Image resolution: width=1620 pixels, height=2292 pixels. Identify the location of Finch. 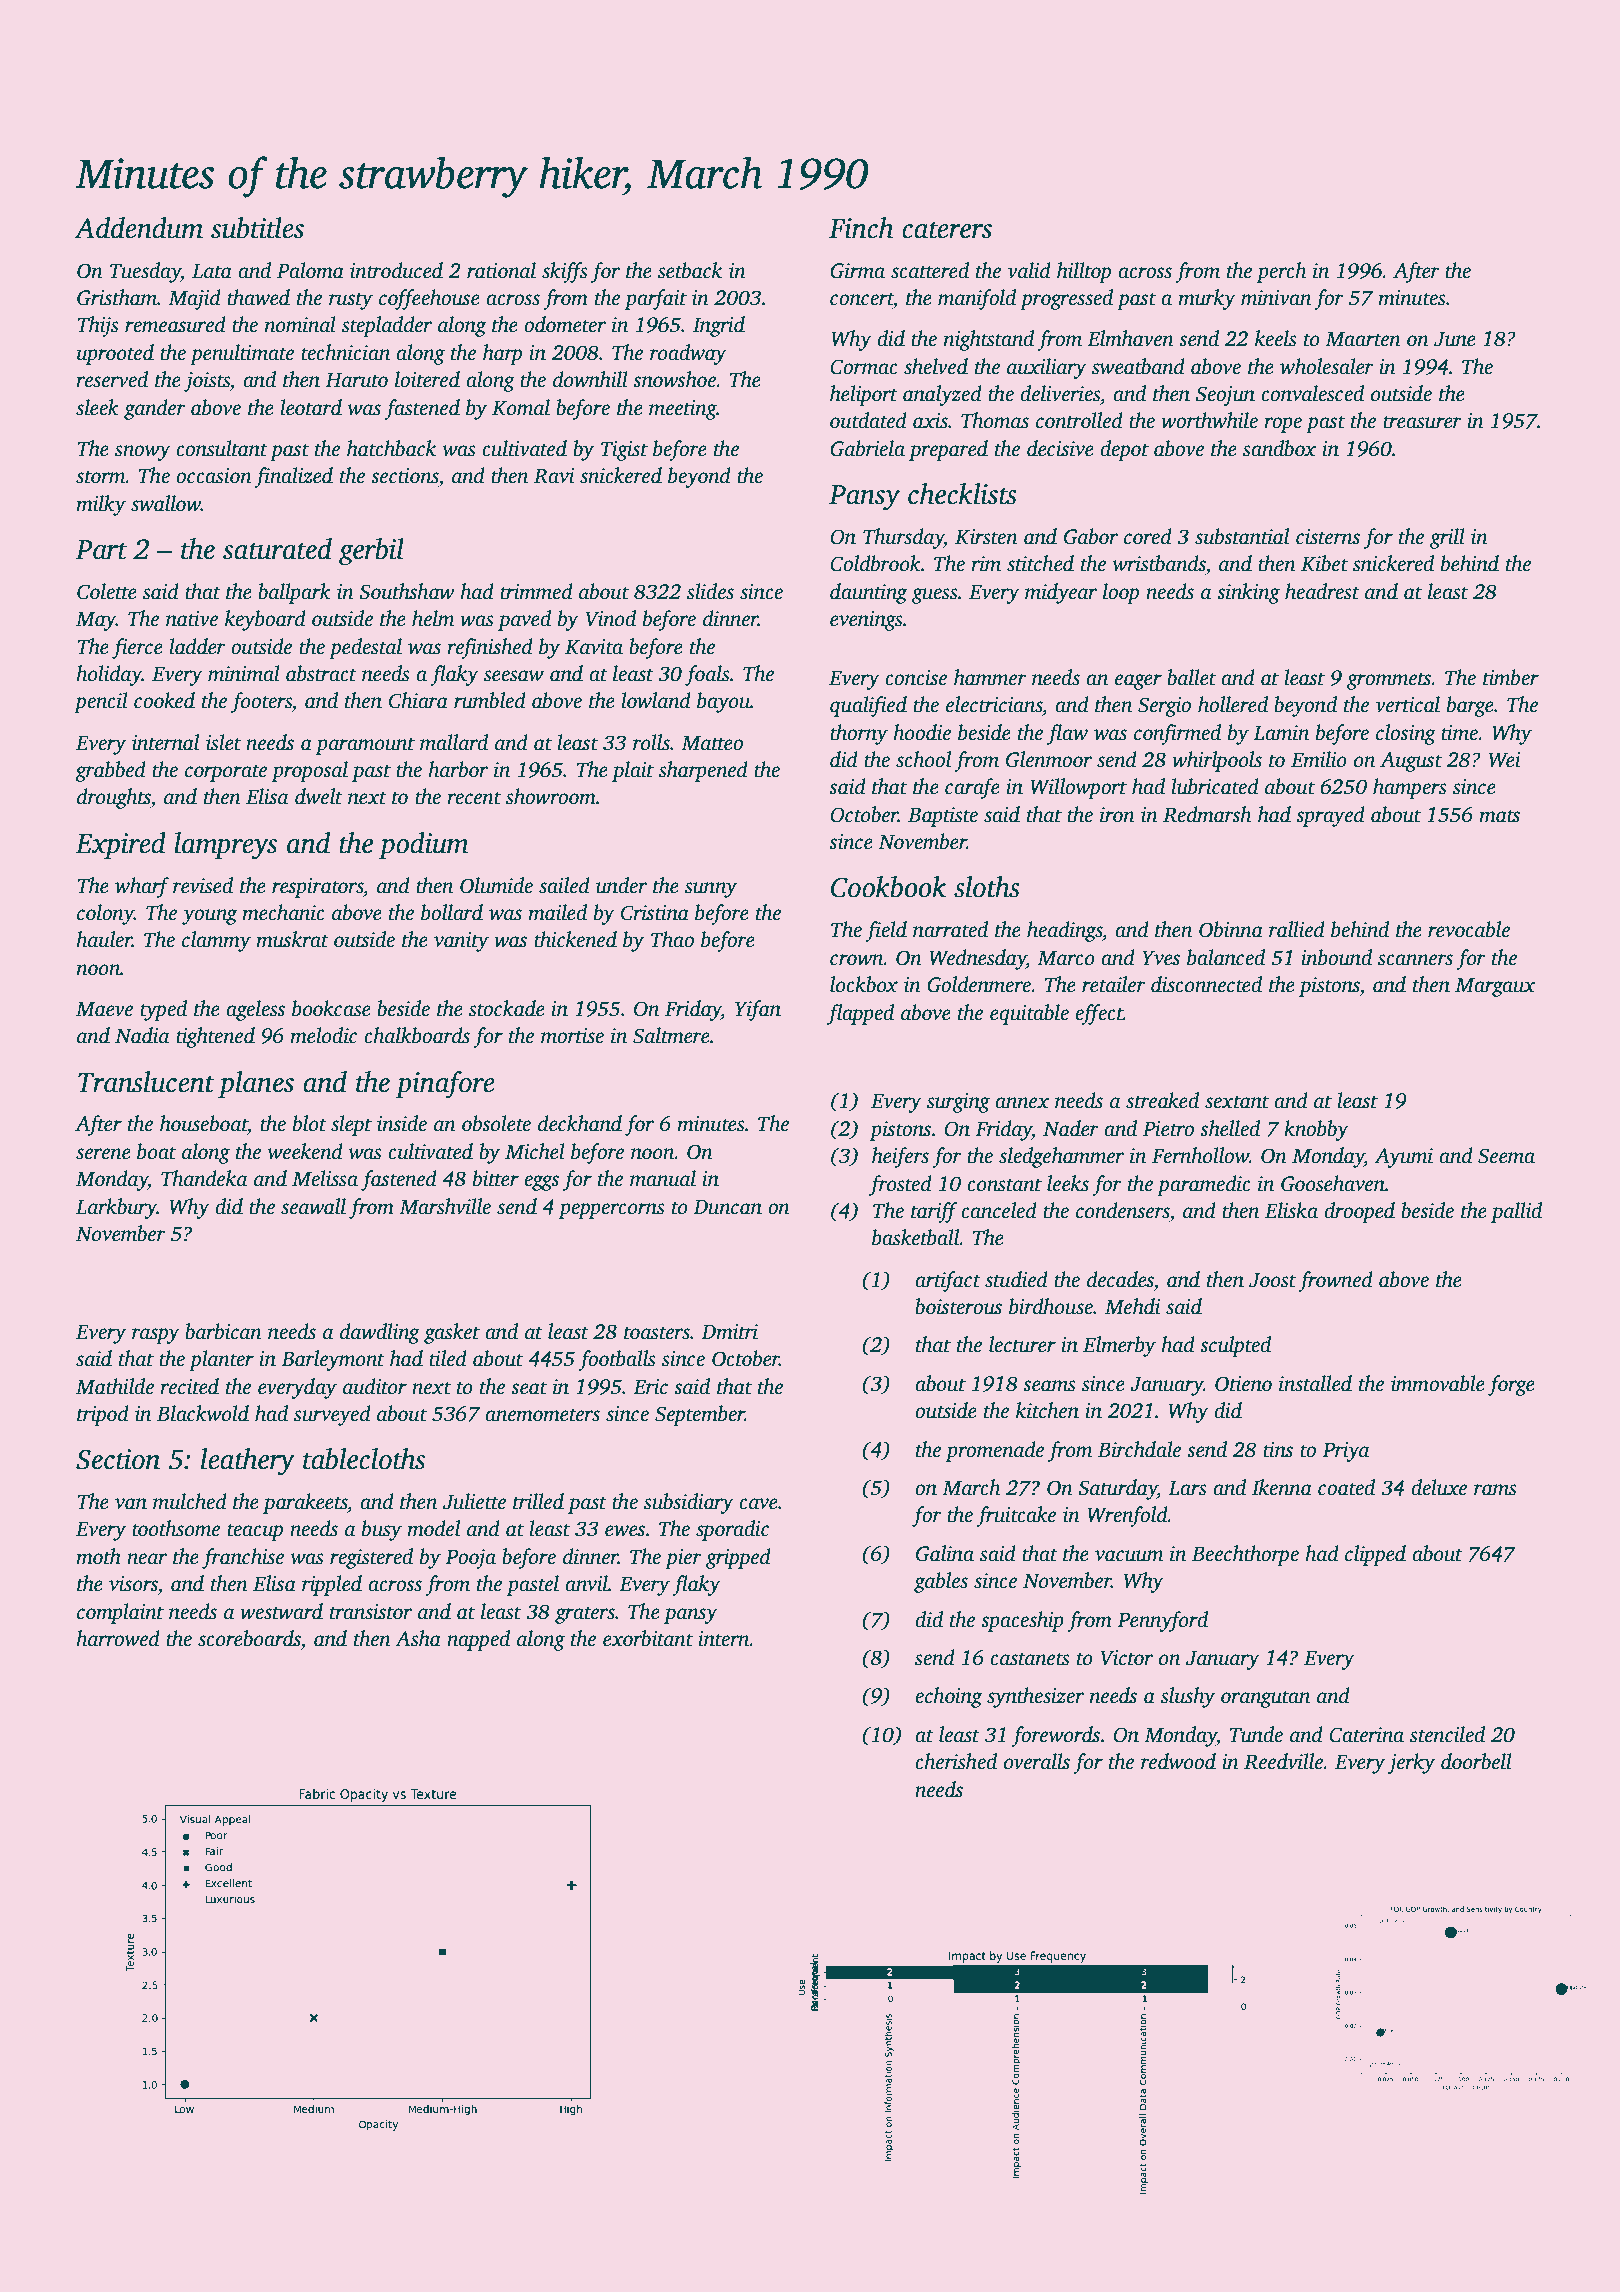
(861, 228).
